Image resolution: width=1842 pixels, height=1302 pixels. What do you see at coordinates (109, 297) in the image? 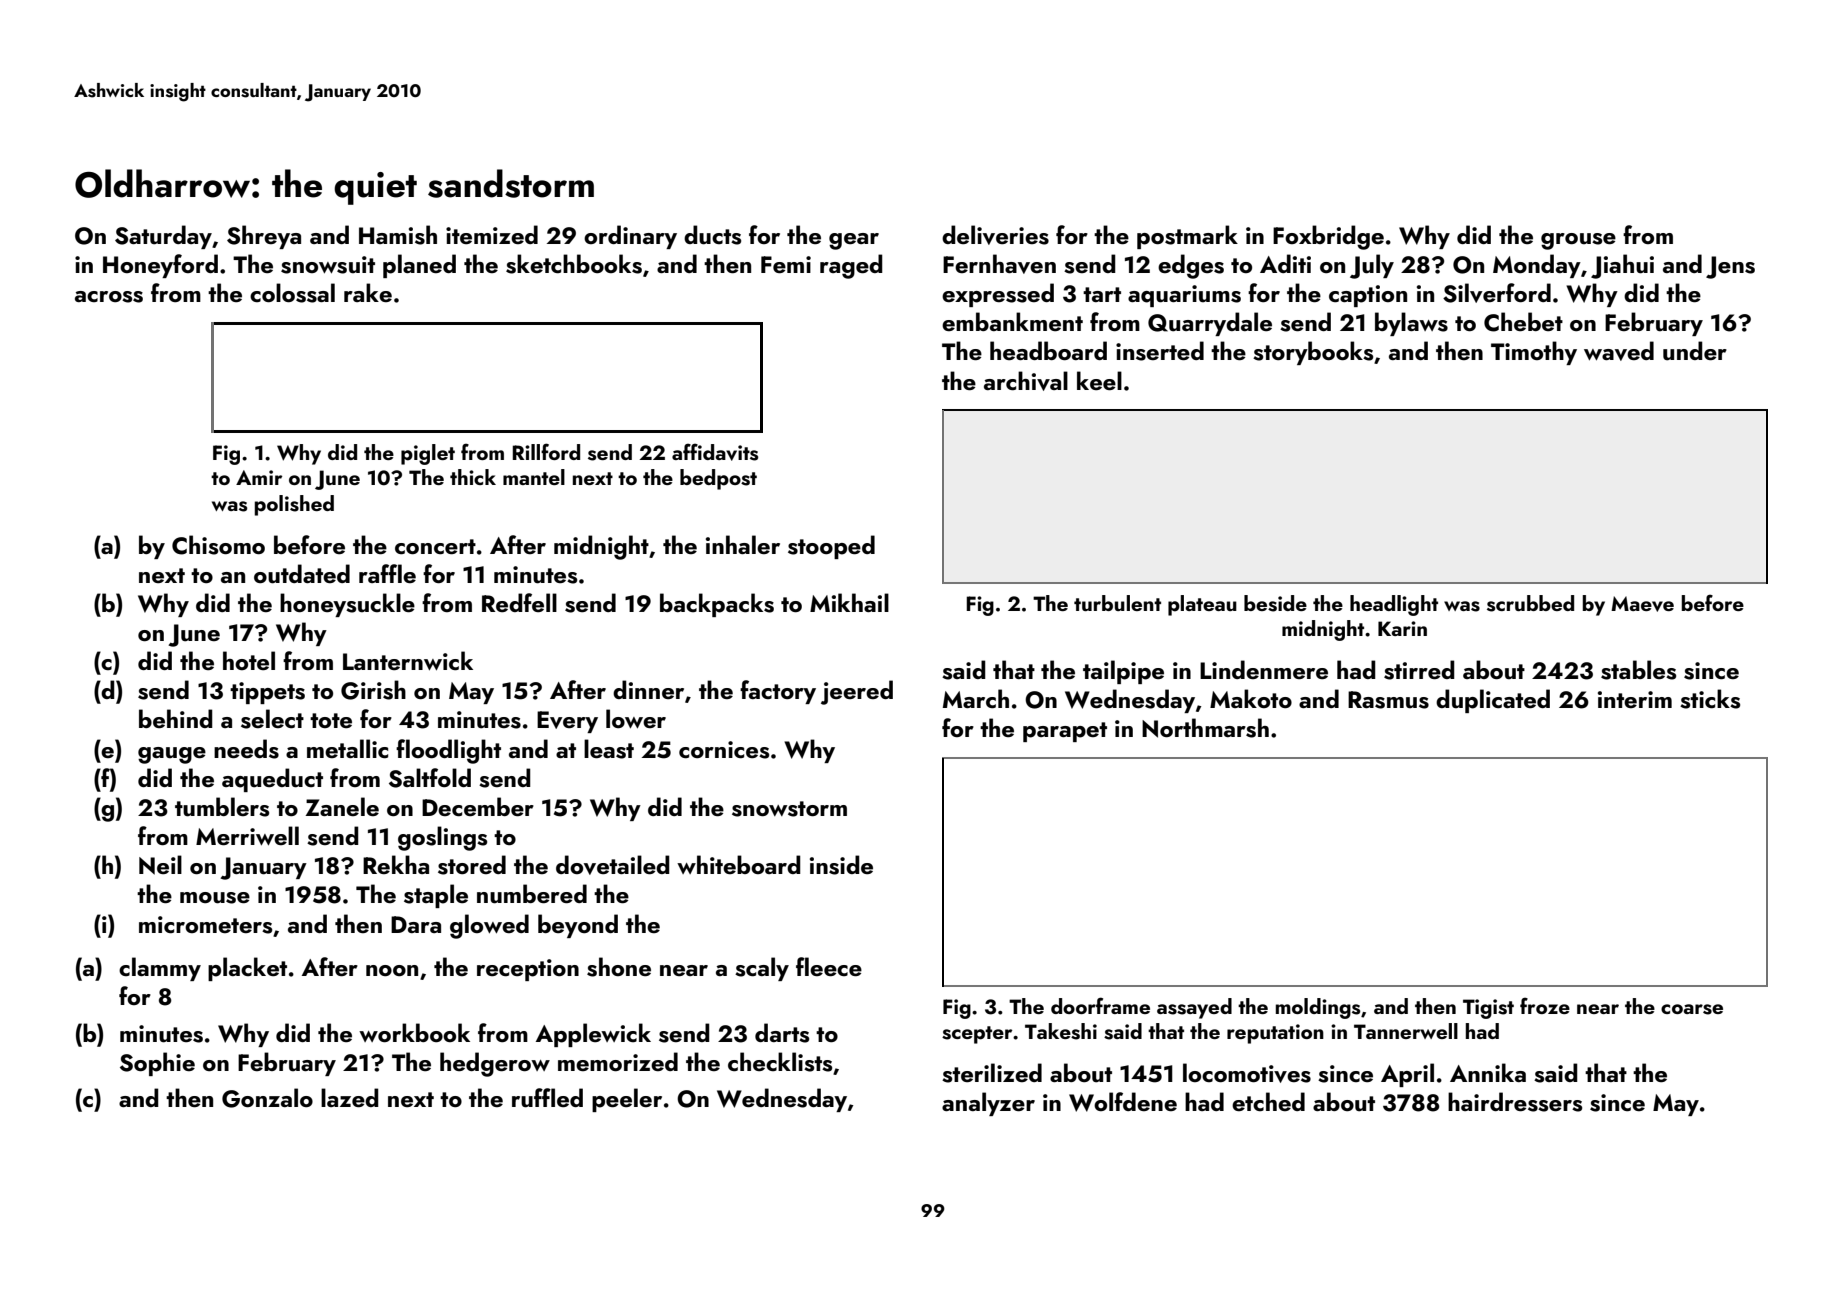
I see `across` at bounding box center [109, 297].
